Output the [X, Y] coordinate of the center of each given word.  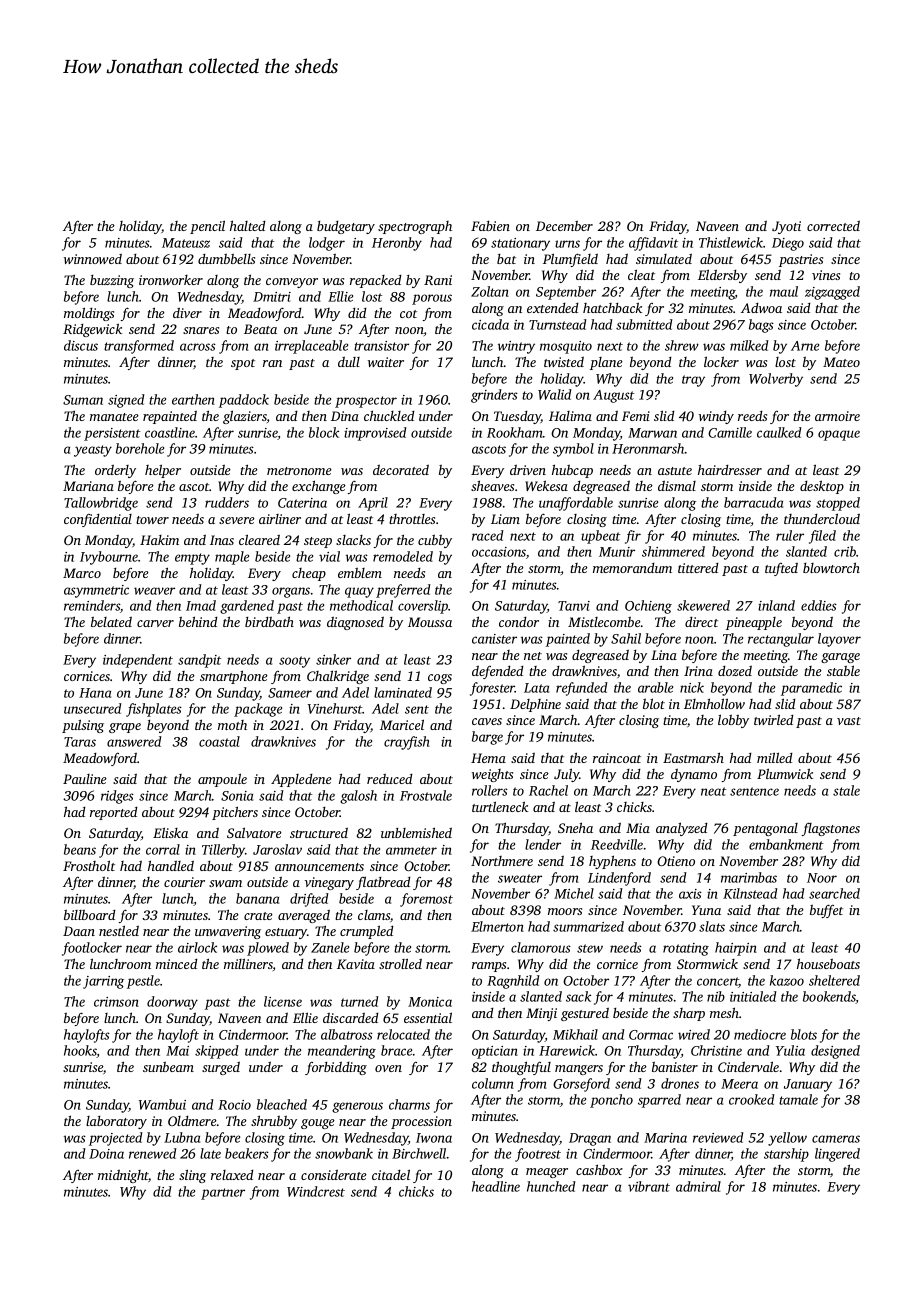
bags [761, 326]
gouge [318, 1124]
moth [232, 725]
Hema [488, 758]
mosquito [566, 347]
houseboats [828, 963]
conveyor [292, 283]
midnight [123, 1176]
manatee [114, 417]
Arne [805, 346]
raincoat [617, 758]
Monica [430, 1002]
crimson [116, 1002]
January [808, 1085]
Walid [555, 394]
